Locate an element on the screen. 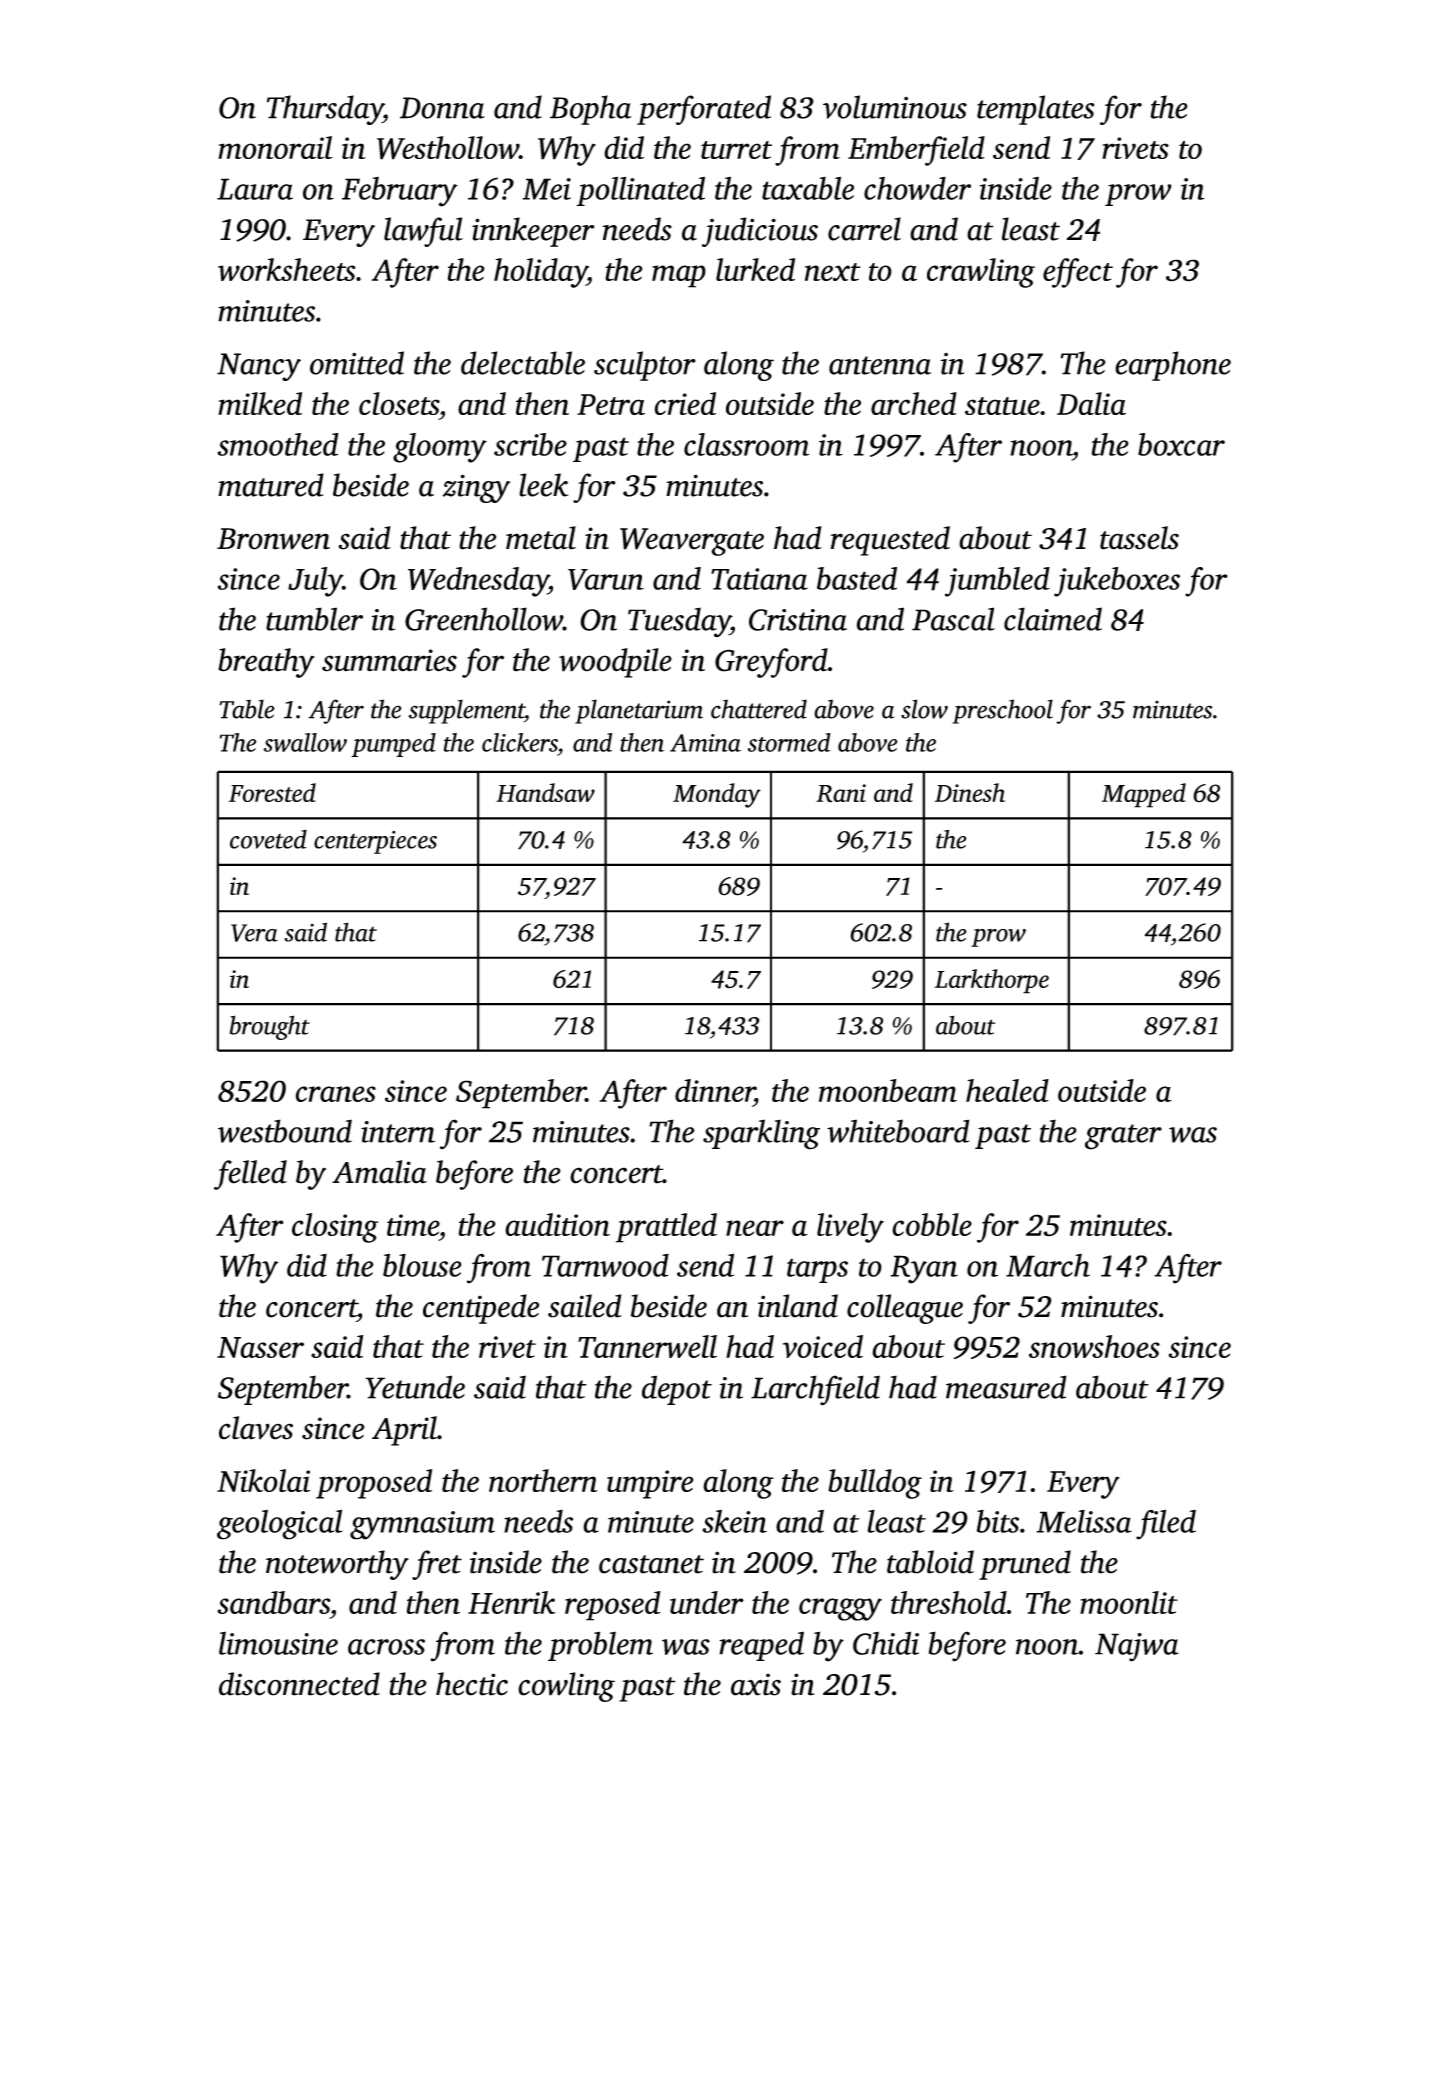 The image size is (1450, 2100). coveted is located at coordinates (268, 839).
